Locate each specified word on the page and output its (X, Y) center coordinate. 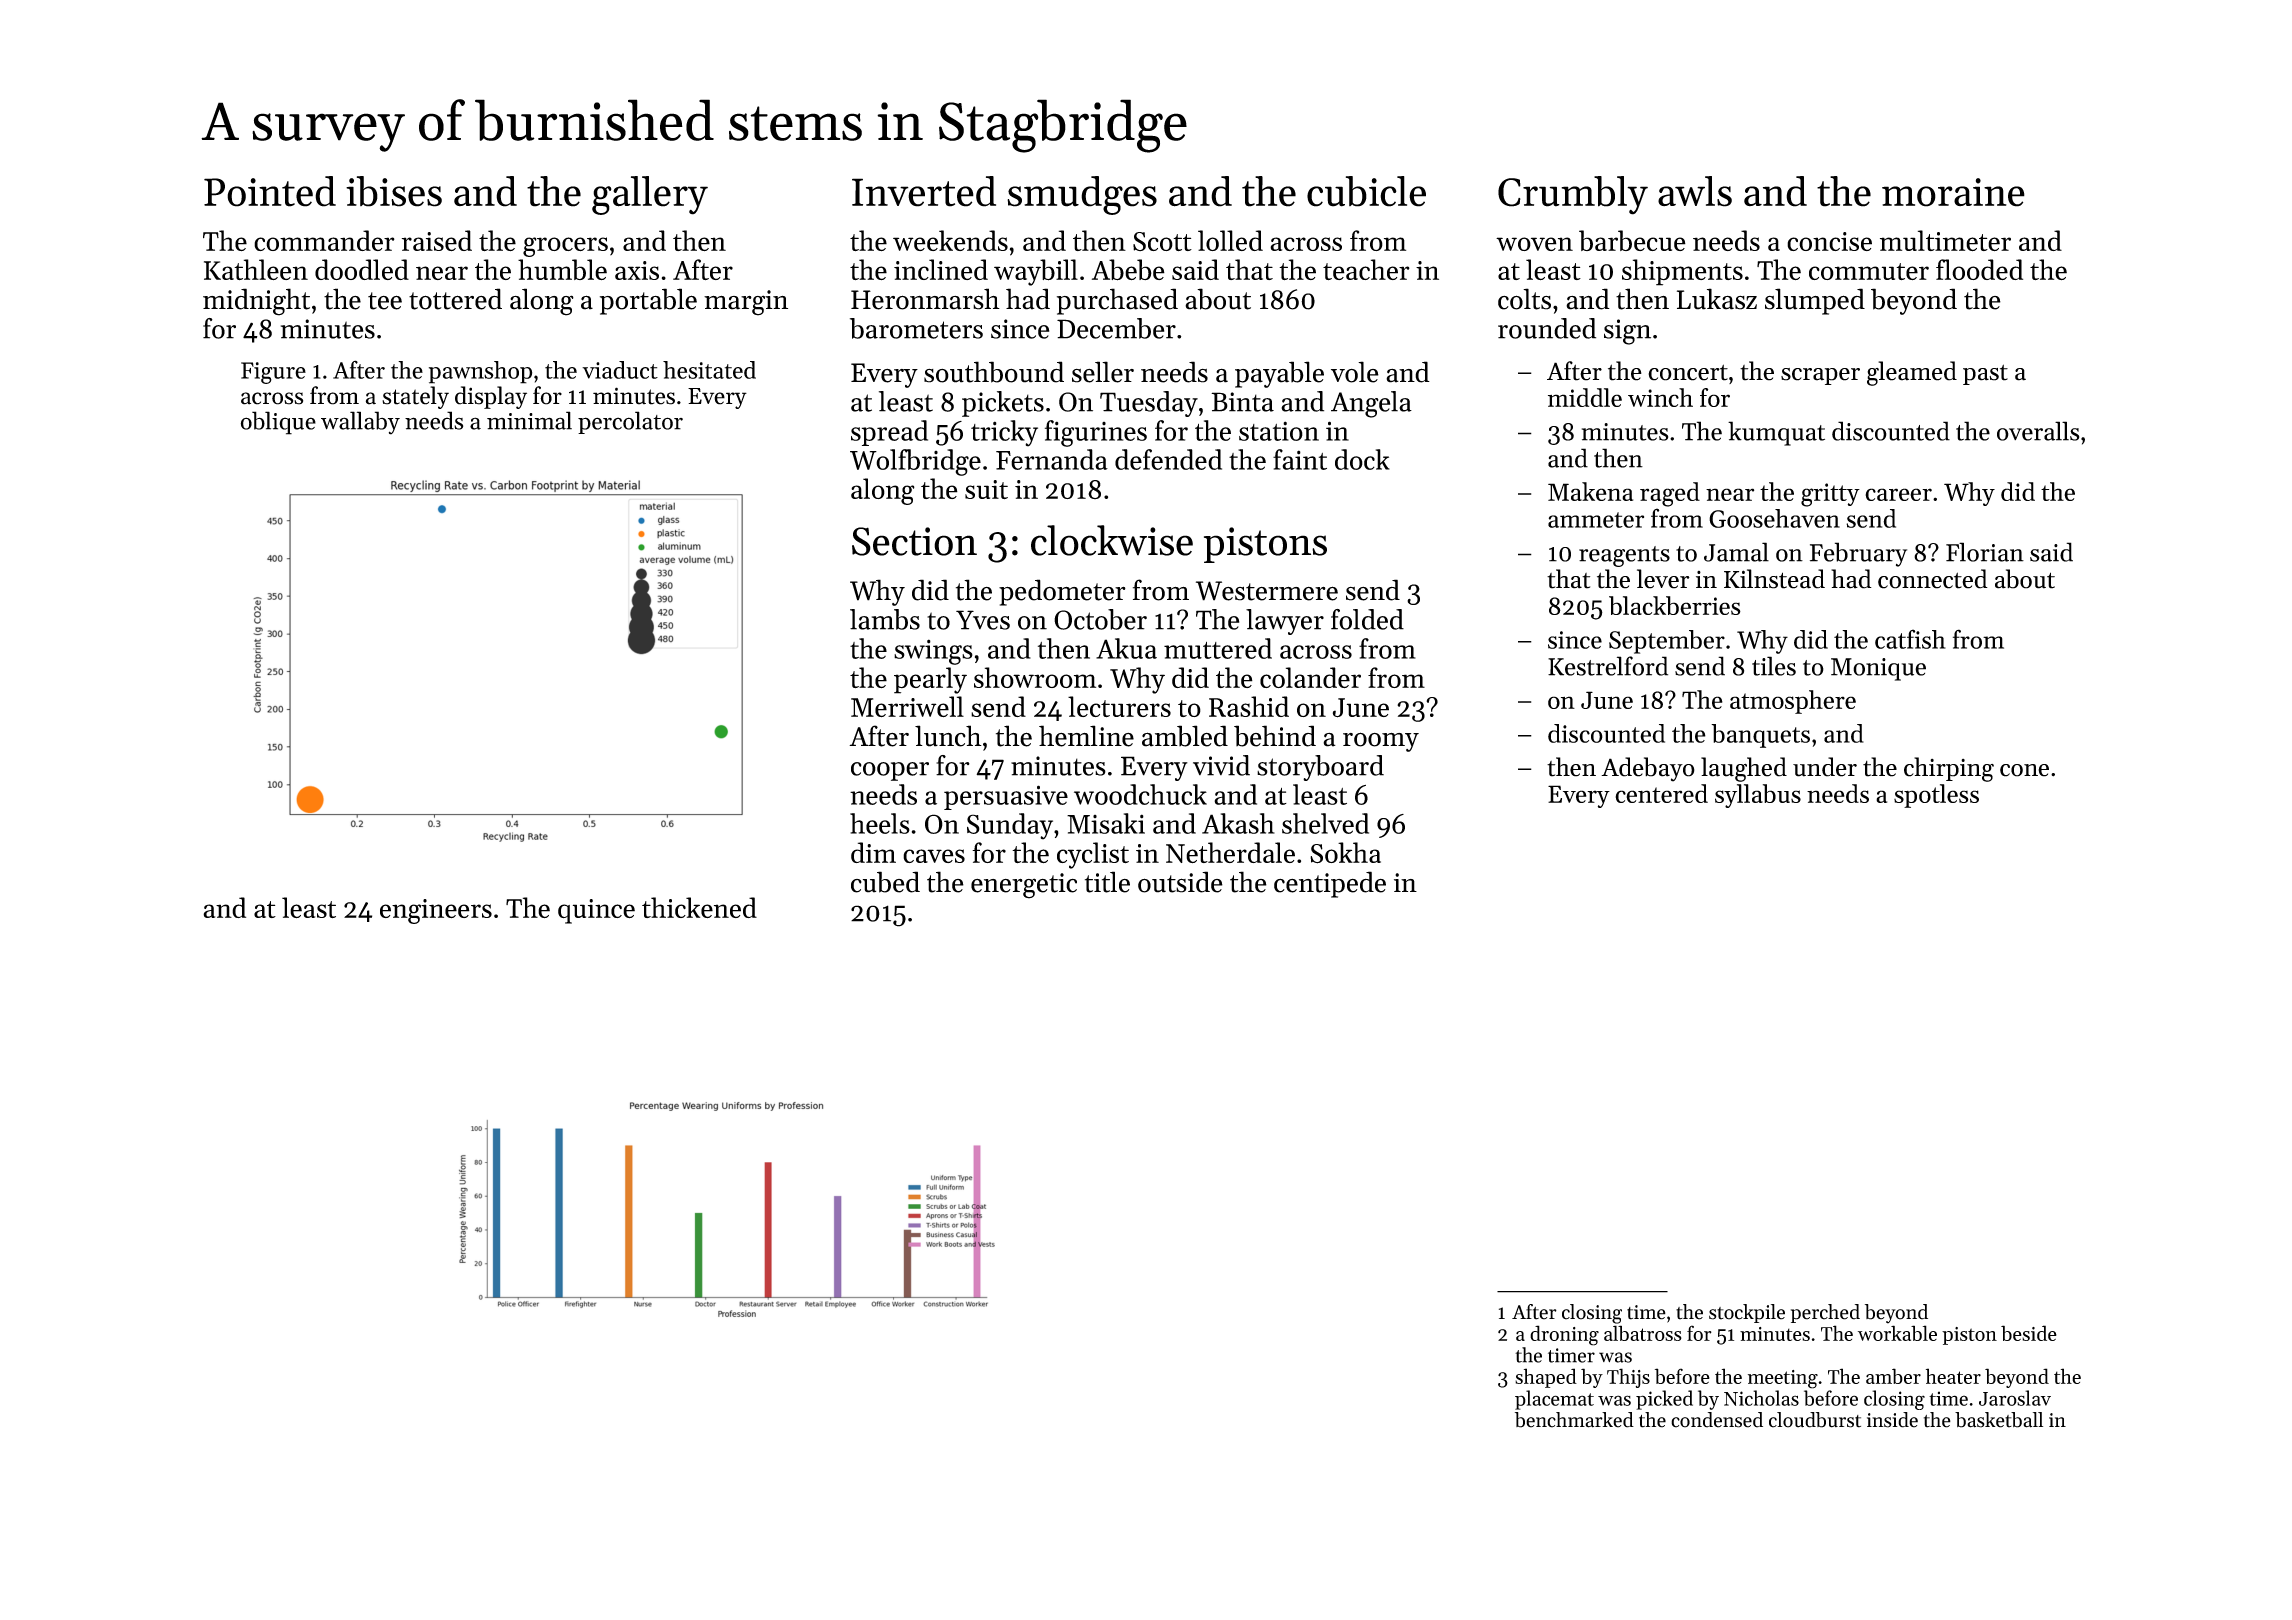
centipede (1330, 884)
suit (986, 489)
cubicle (1366, 191)
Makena (1590, 491)
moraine (1953, 192)
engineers (436, 911)
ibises (394, 191)
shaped (1546, 1378)
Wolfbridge (915, 462)
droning (1564, 1335)
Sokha (1345, 853)
